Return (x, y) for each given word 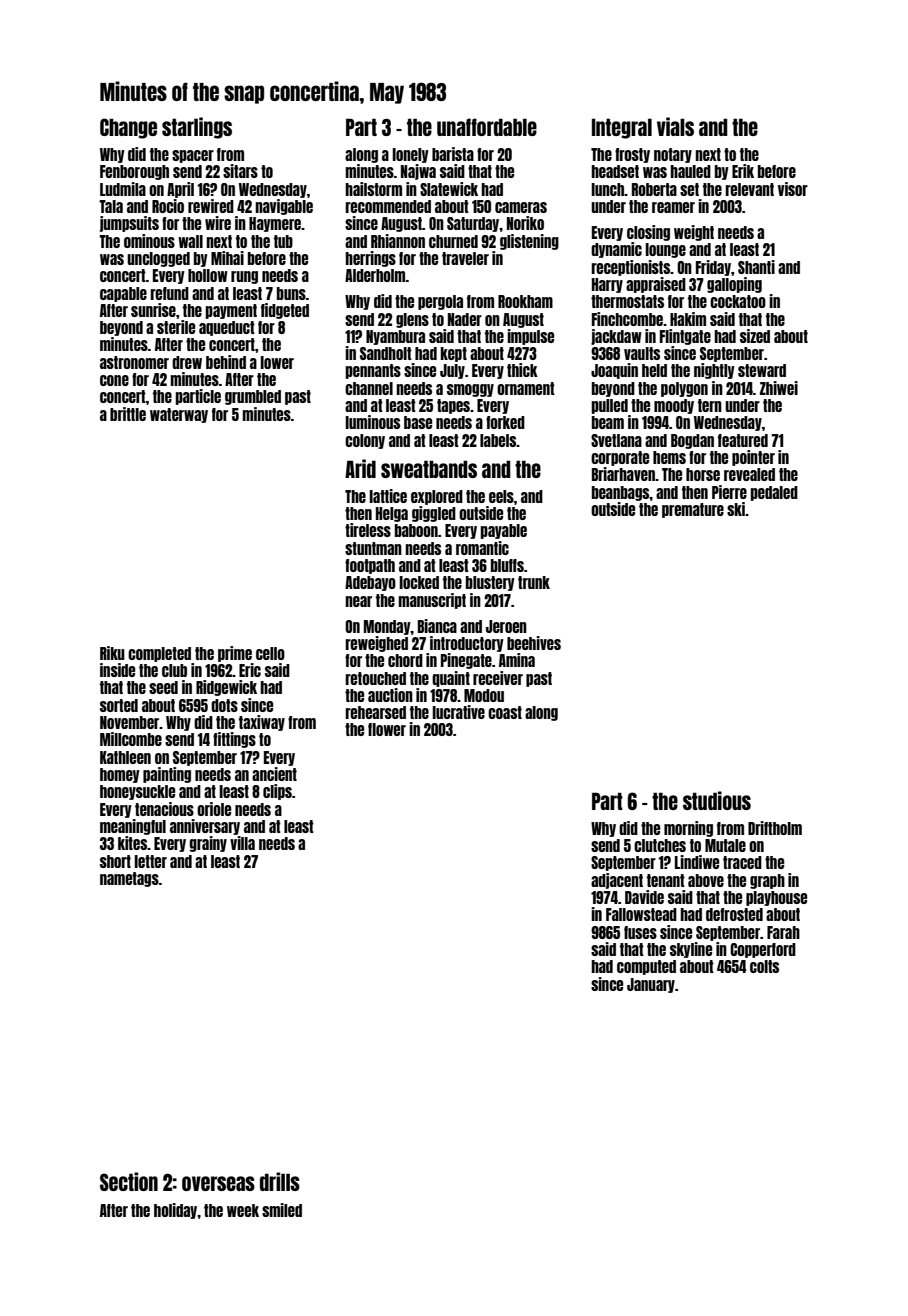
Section (129, 1181)
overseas (218, 1183)
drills (280, 1181)
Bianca (437, 626)
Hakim (688, 319)
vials (675, 126)
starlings (197, 128)
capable (123, 294)
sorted (119, 705)
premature (693, 510)
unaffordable (487, 127)
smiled (282, 1210)
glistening (529, 242)
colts (764, 966)
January (651, 985)
